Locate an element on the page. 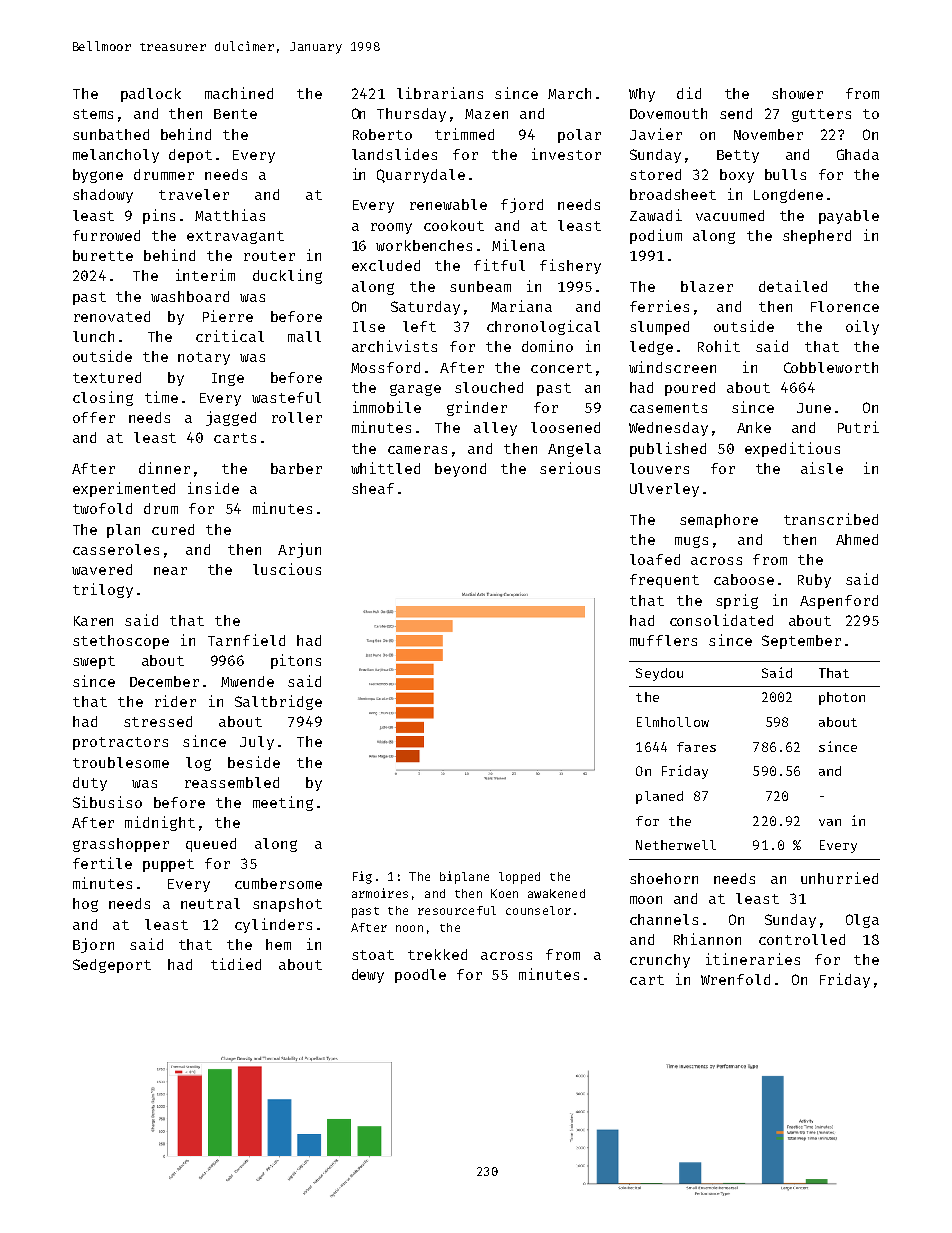 The height and width of the page is (1233, 952). mufflers is located at coordinates (663, 640).
